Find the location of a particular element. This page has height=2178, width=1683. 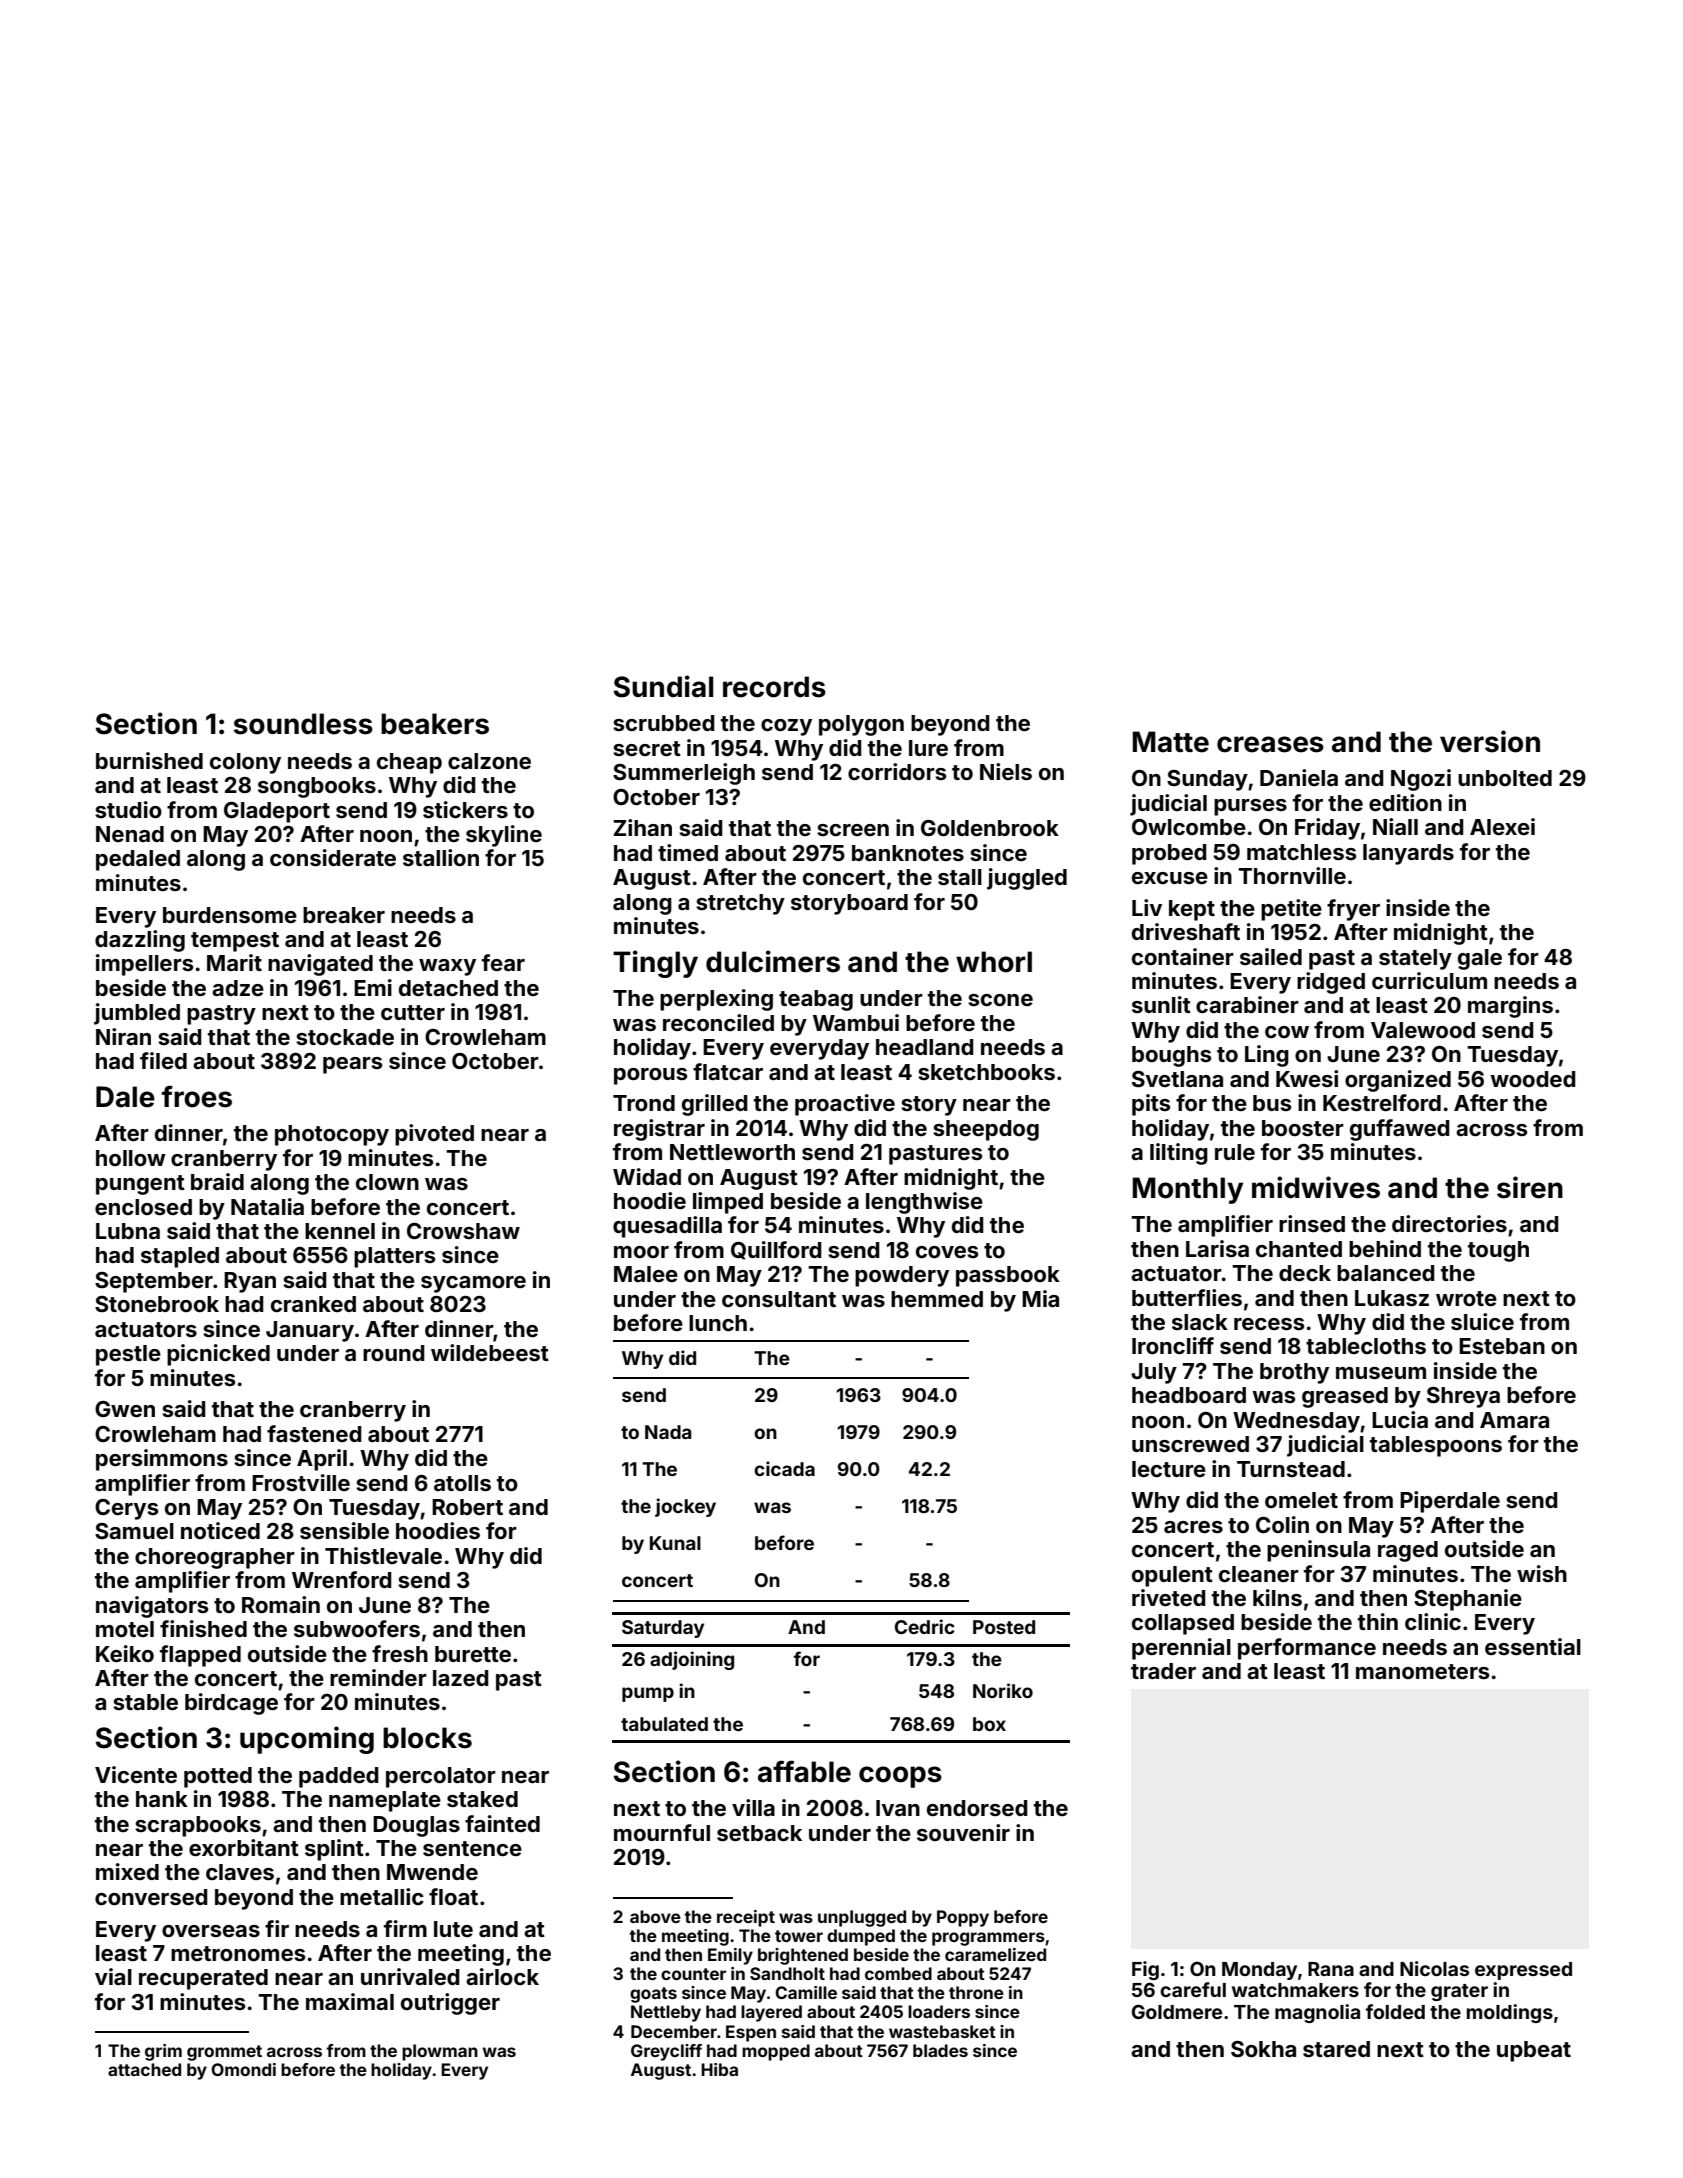

tabulated is located at coordinates (664, 1724).
